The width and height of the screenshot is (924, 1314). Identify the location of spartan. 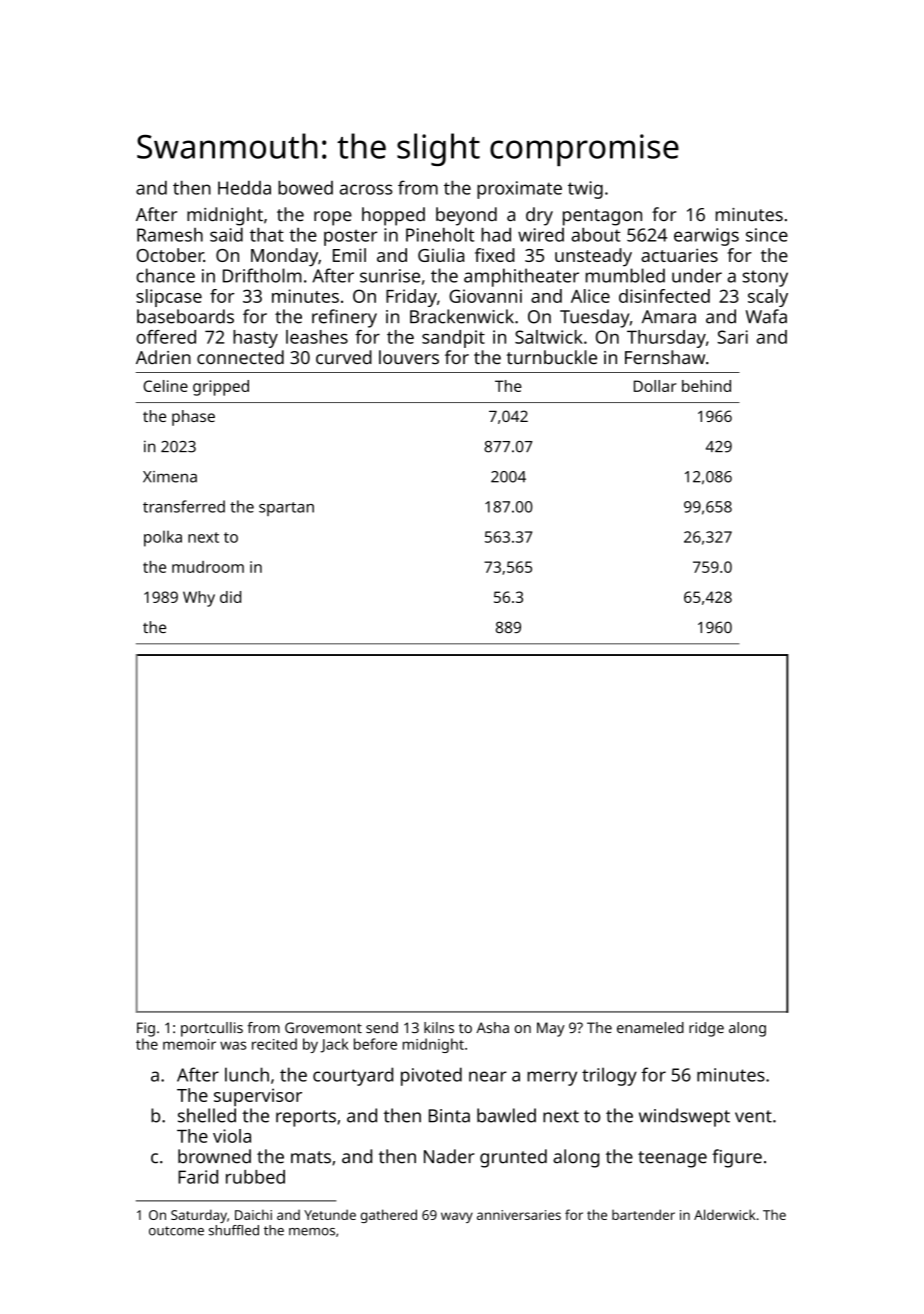
(286, 509).
